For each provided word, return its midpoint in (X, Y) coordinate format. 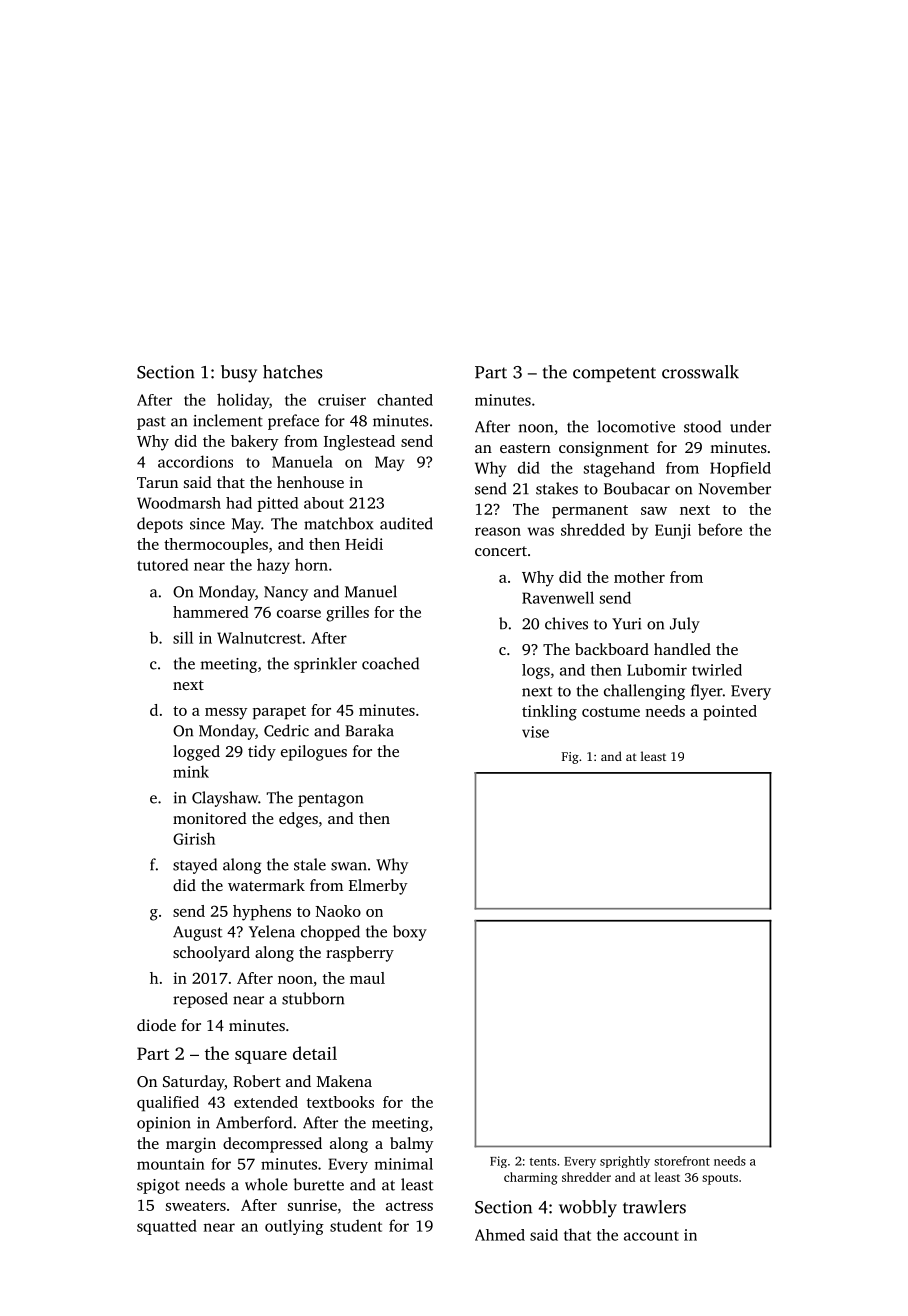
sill (183, 637)
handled (682, 649)
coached (390, 663)
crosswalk (700, 372)
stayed (195, 866)
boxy (410, 933)
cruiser (342, 400)
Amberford (254, 1122)
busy (239, 374)
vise (535, 732)
